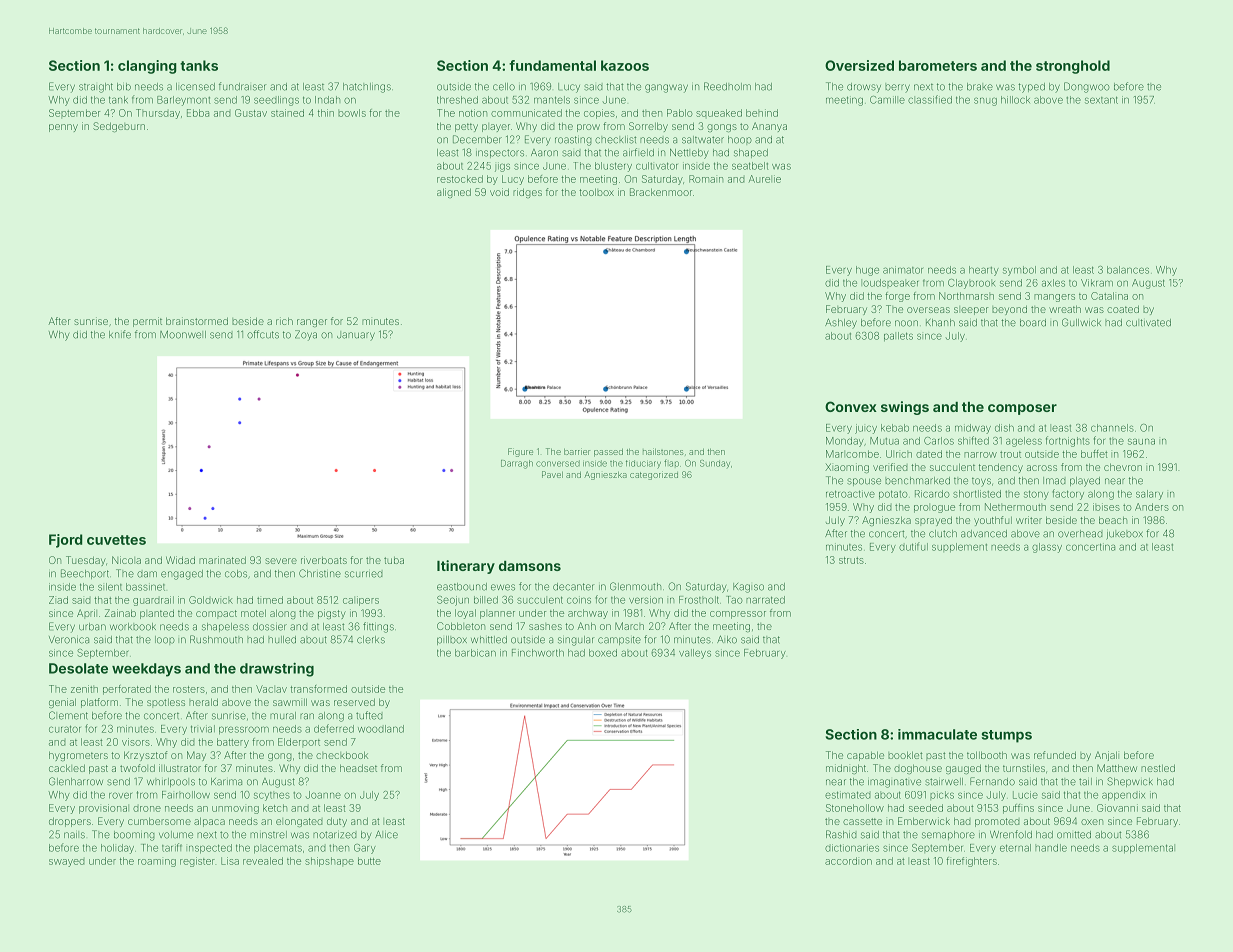 This screenshot has height=952, width=1233. Describe the element at coordinates (552, 474) in the screenshot. I see `Pavel` at that location.
